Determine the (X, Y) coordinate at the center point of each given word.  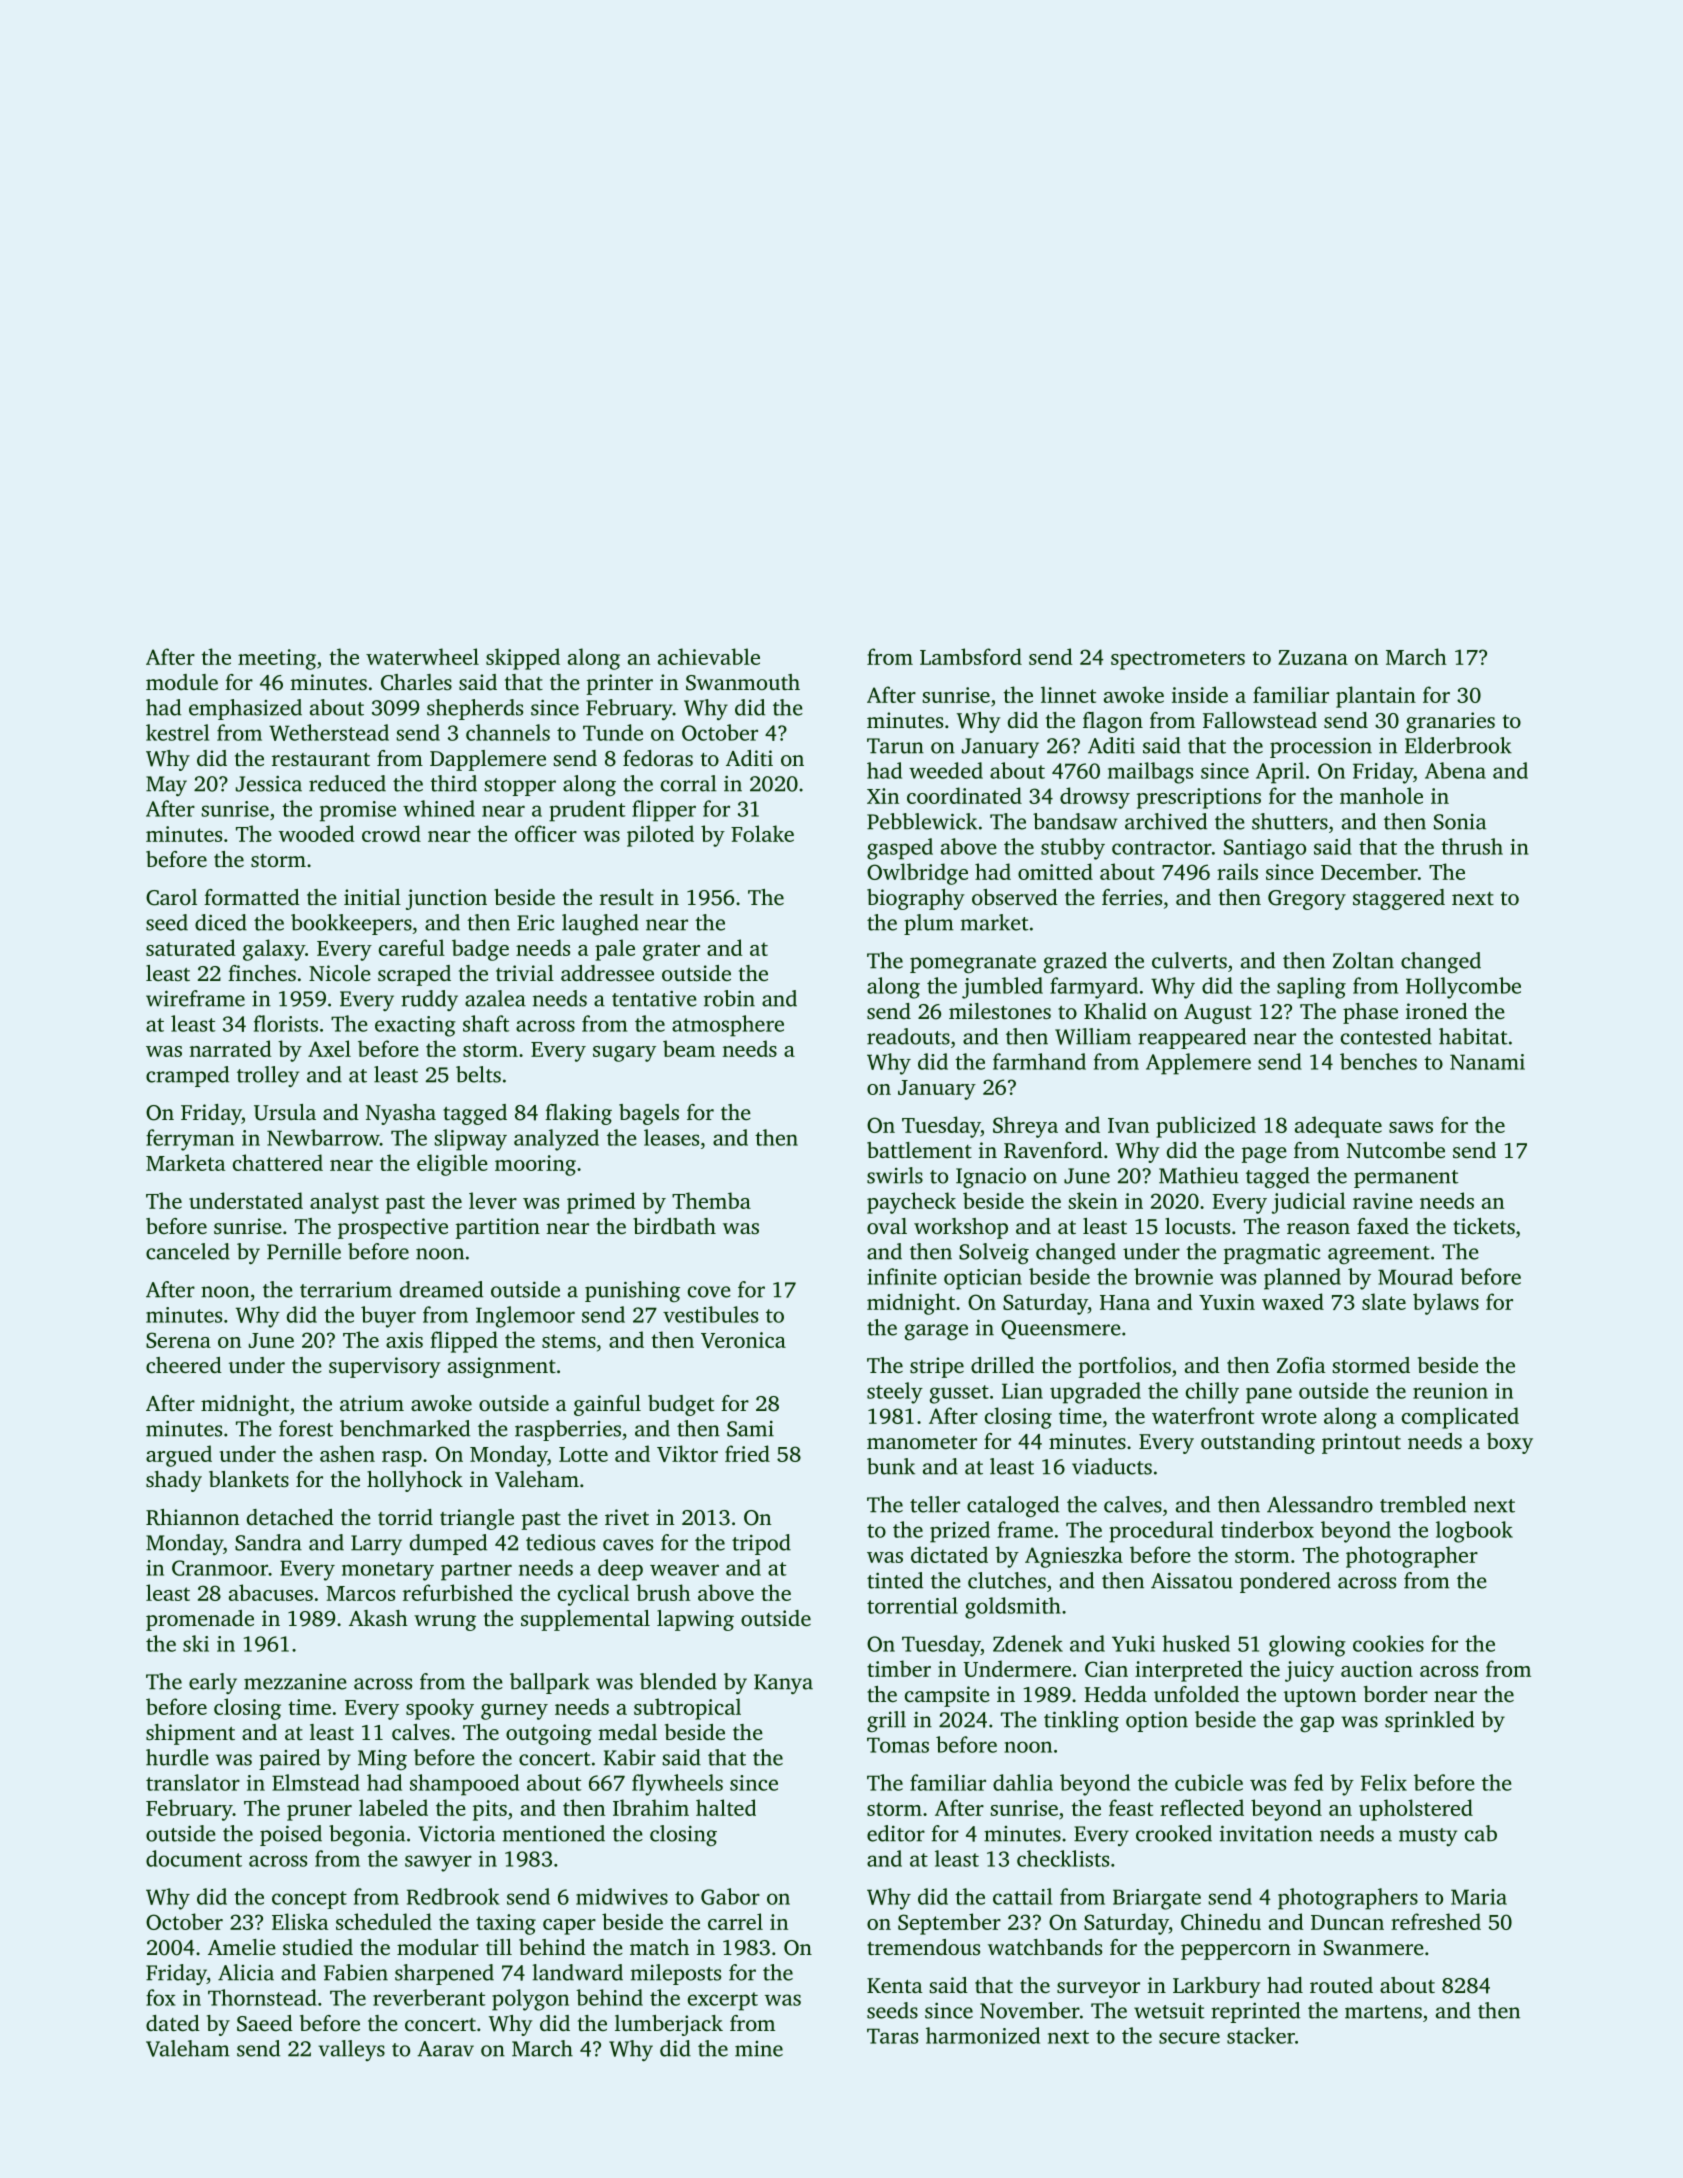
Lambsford (971, 656)
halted (726, 1807)
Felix (1384, 1782)
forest (306, 1428)
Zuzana (1313, 657)
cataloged (1013, 1506)
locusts (1197, 1226)
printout (1361, 1443)
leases (671, 1137)
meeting (277, 659)
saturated (191, 947)
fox (161, 1997)
